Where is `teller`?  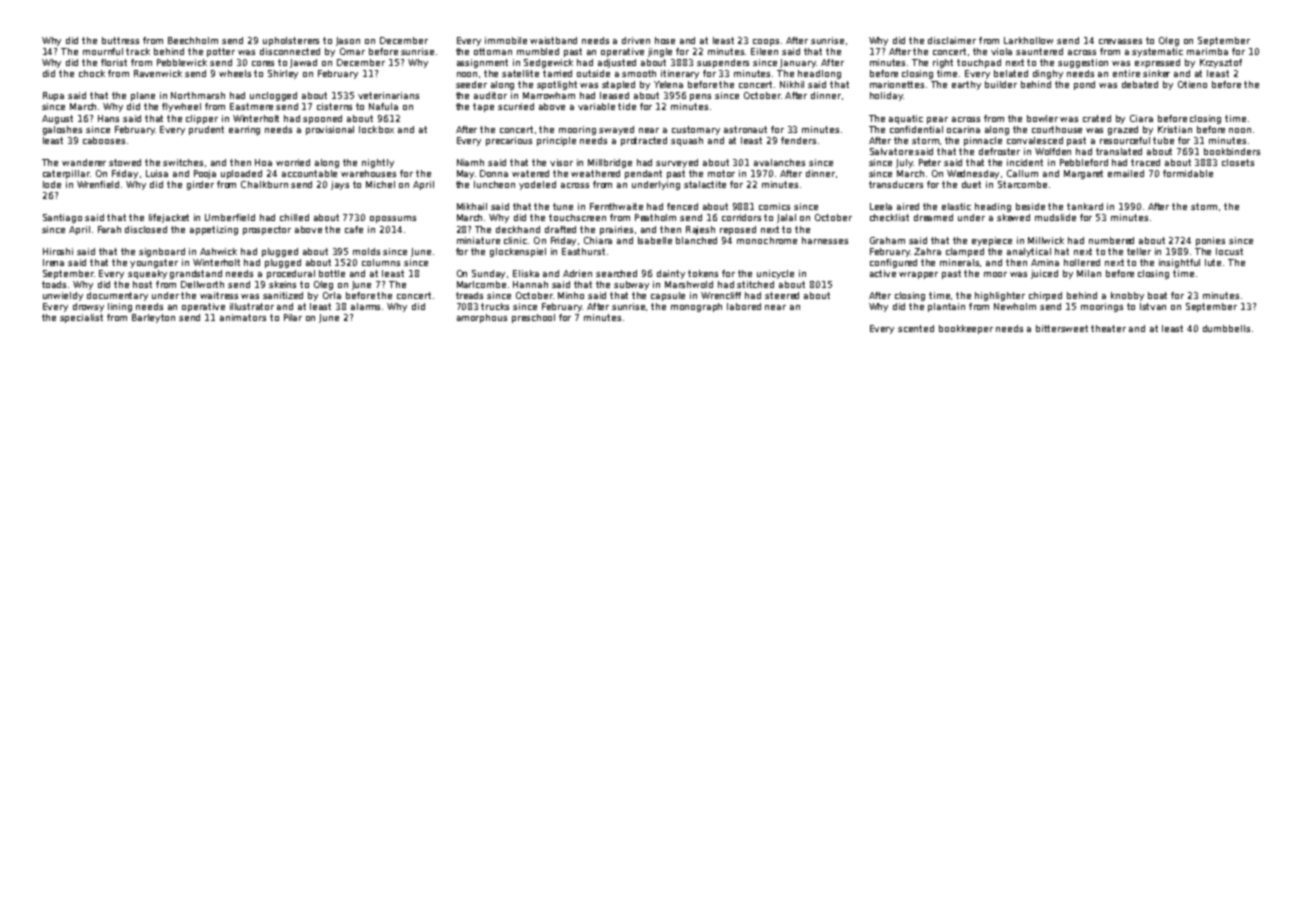
teller is located at coordinates (1139, 251).
